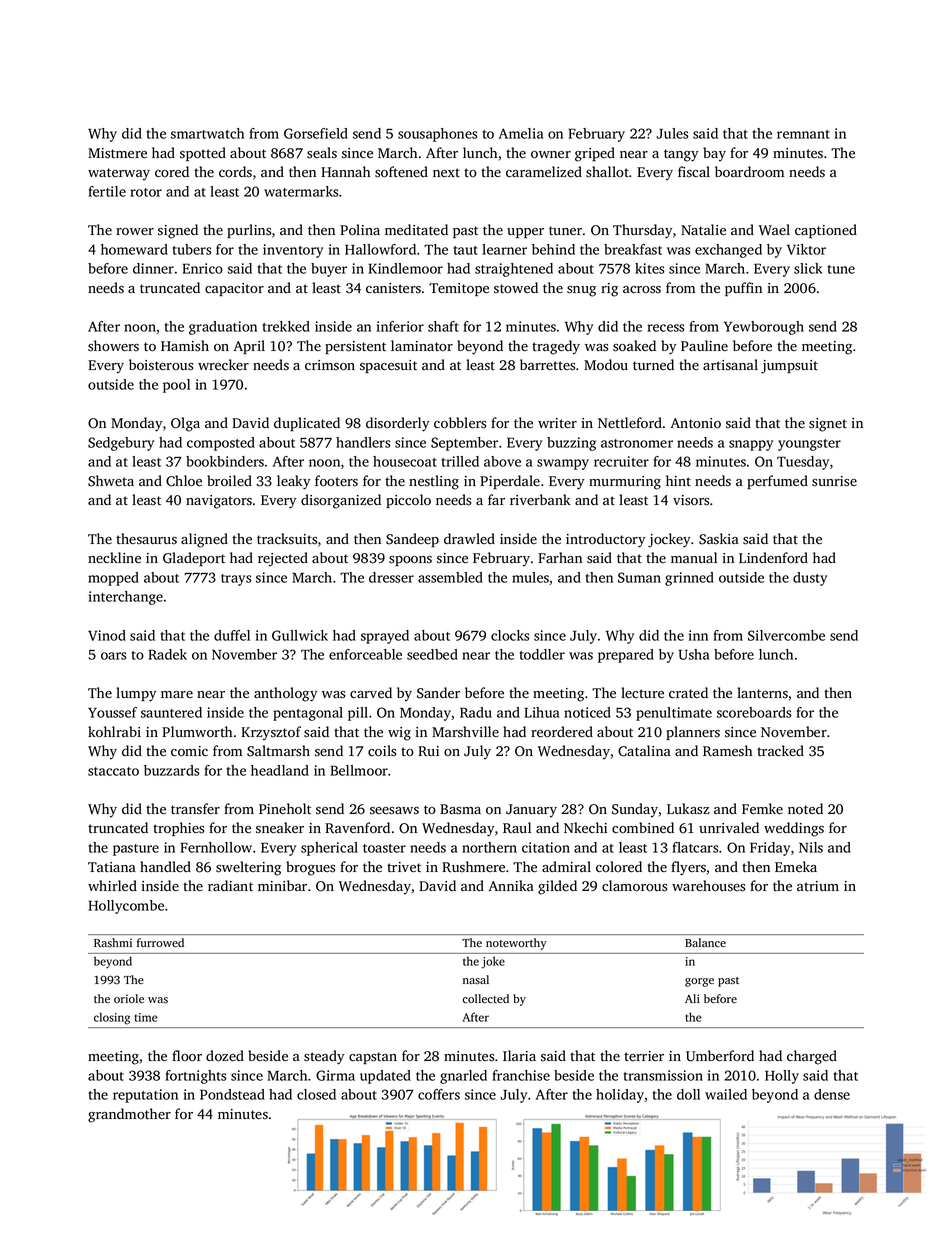  Describe the element at coordinates (665, 328) in the screenshot. I see `recess` at that location.
